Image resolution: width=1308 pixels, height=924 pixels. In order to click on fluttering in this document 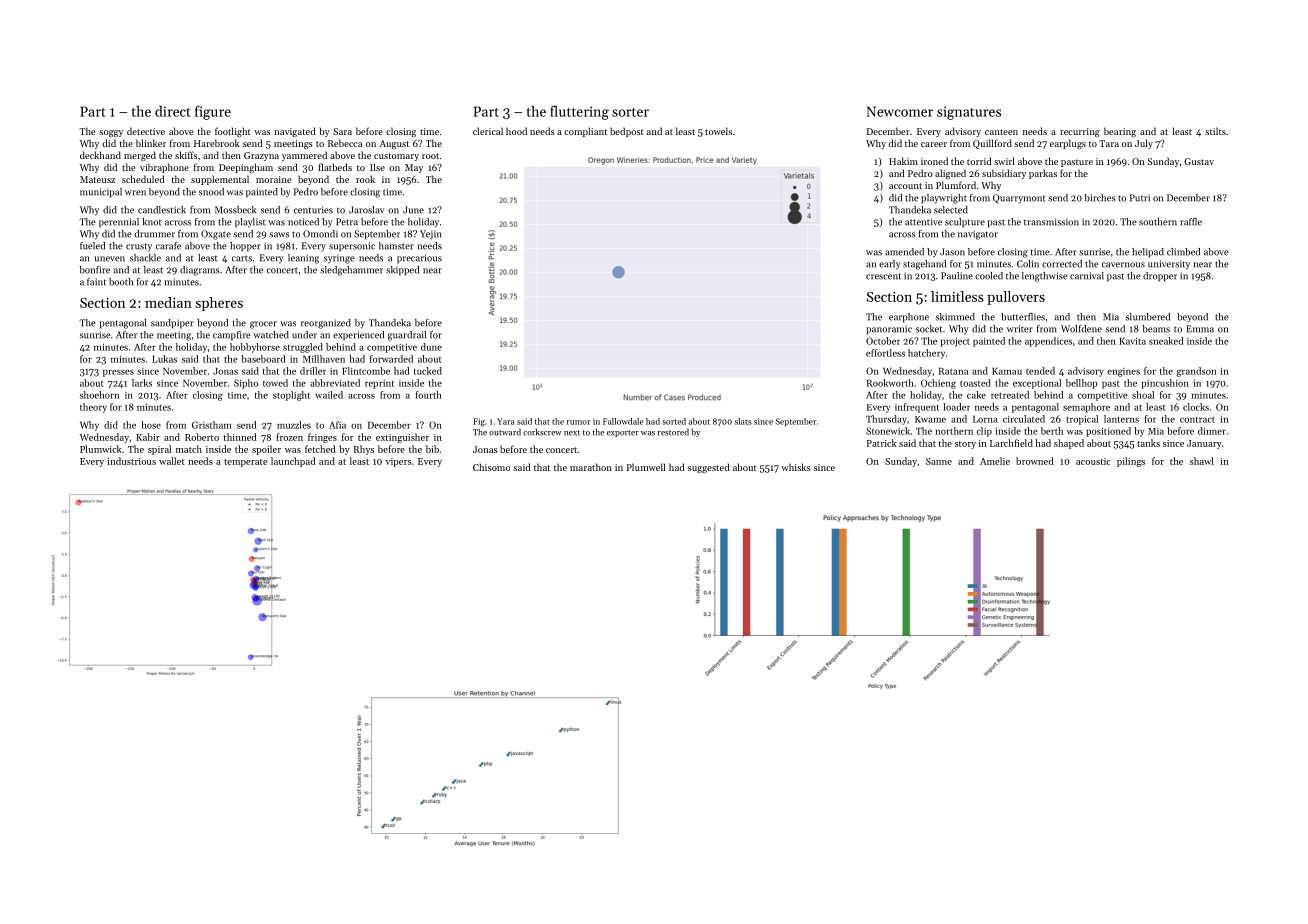, I will do `click(579, 112)`.
